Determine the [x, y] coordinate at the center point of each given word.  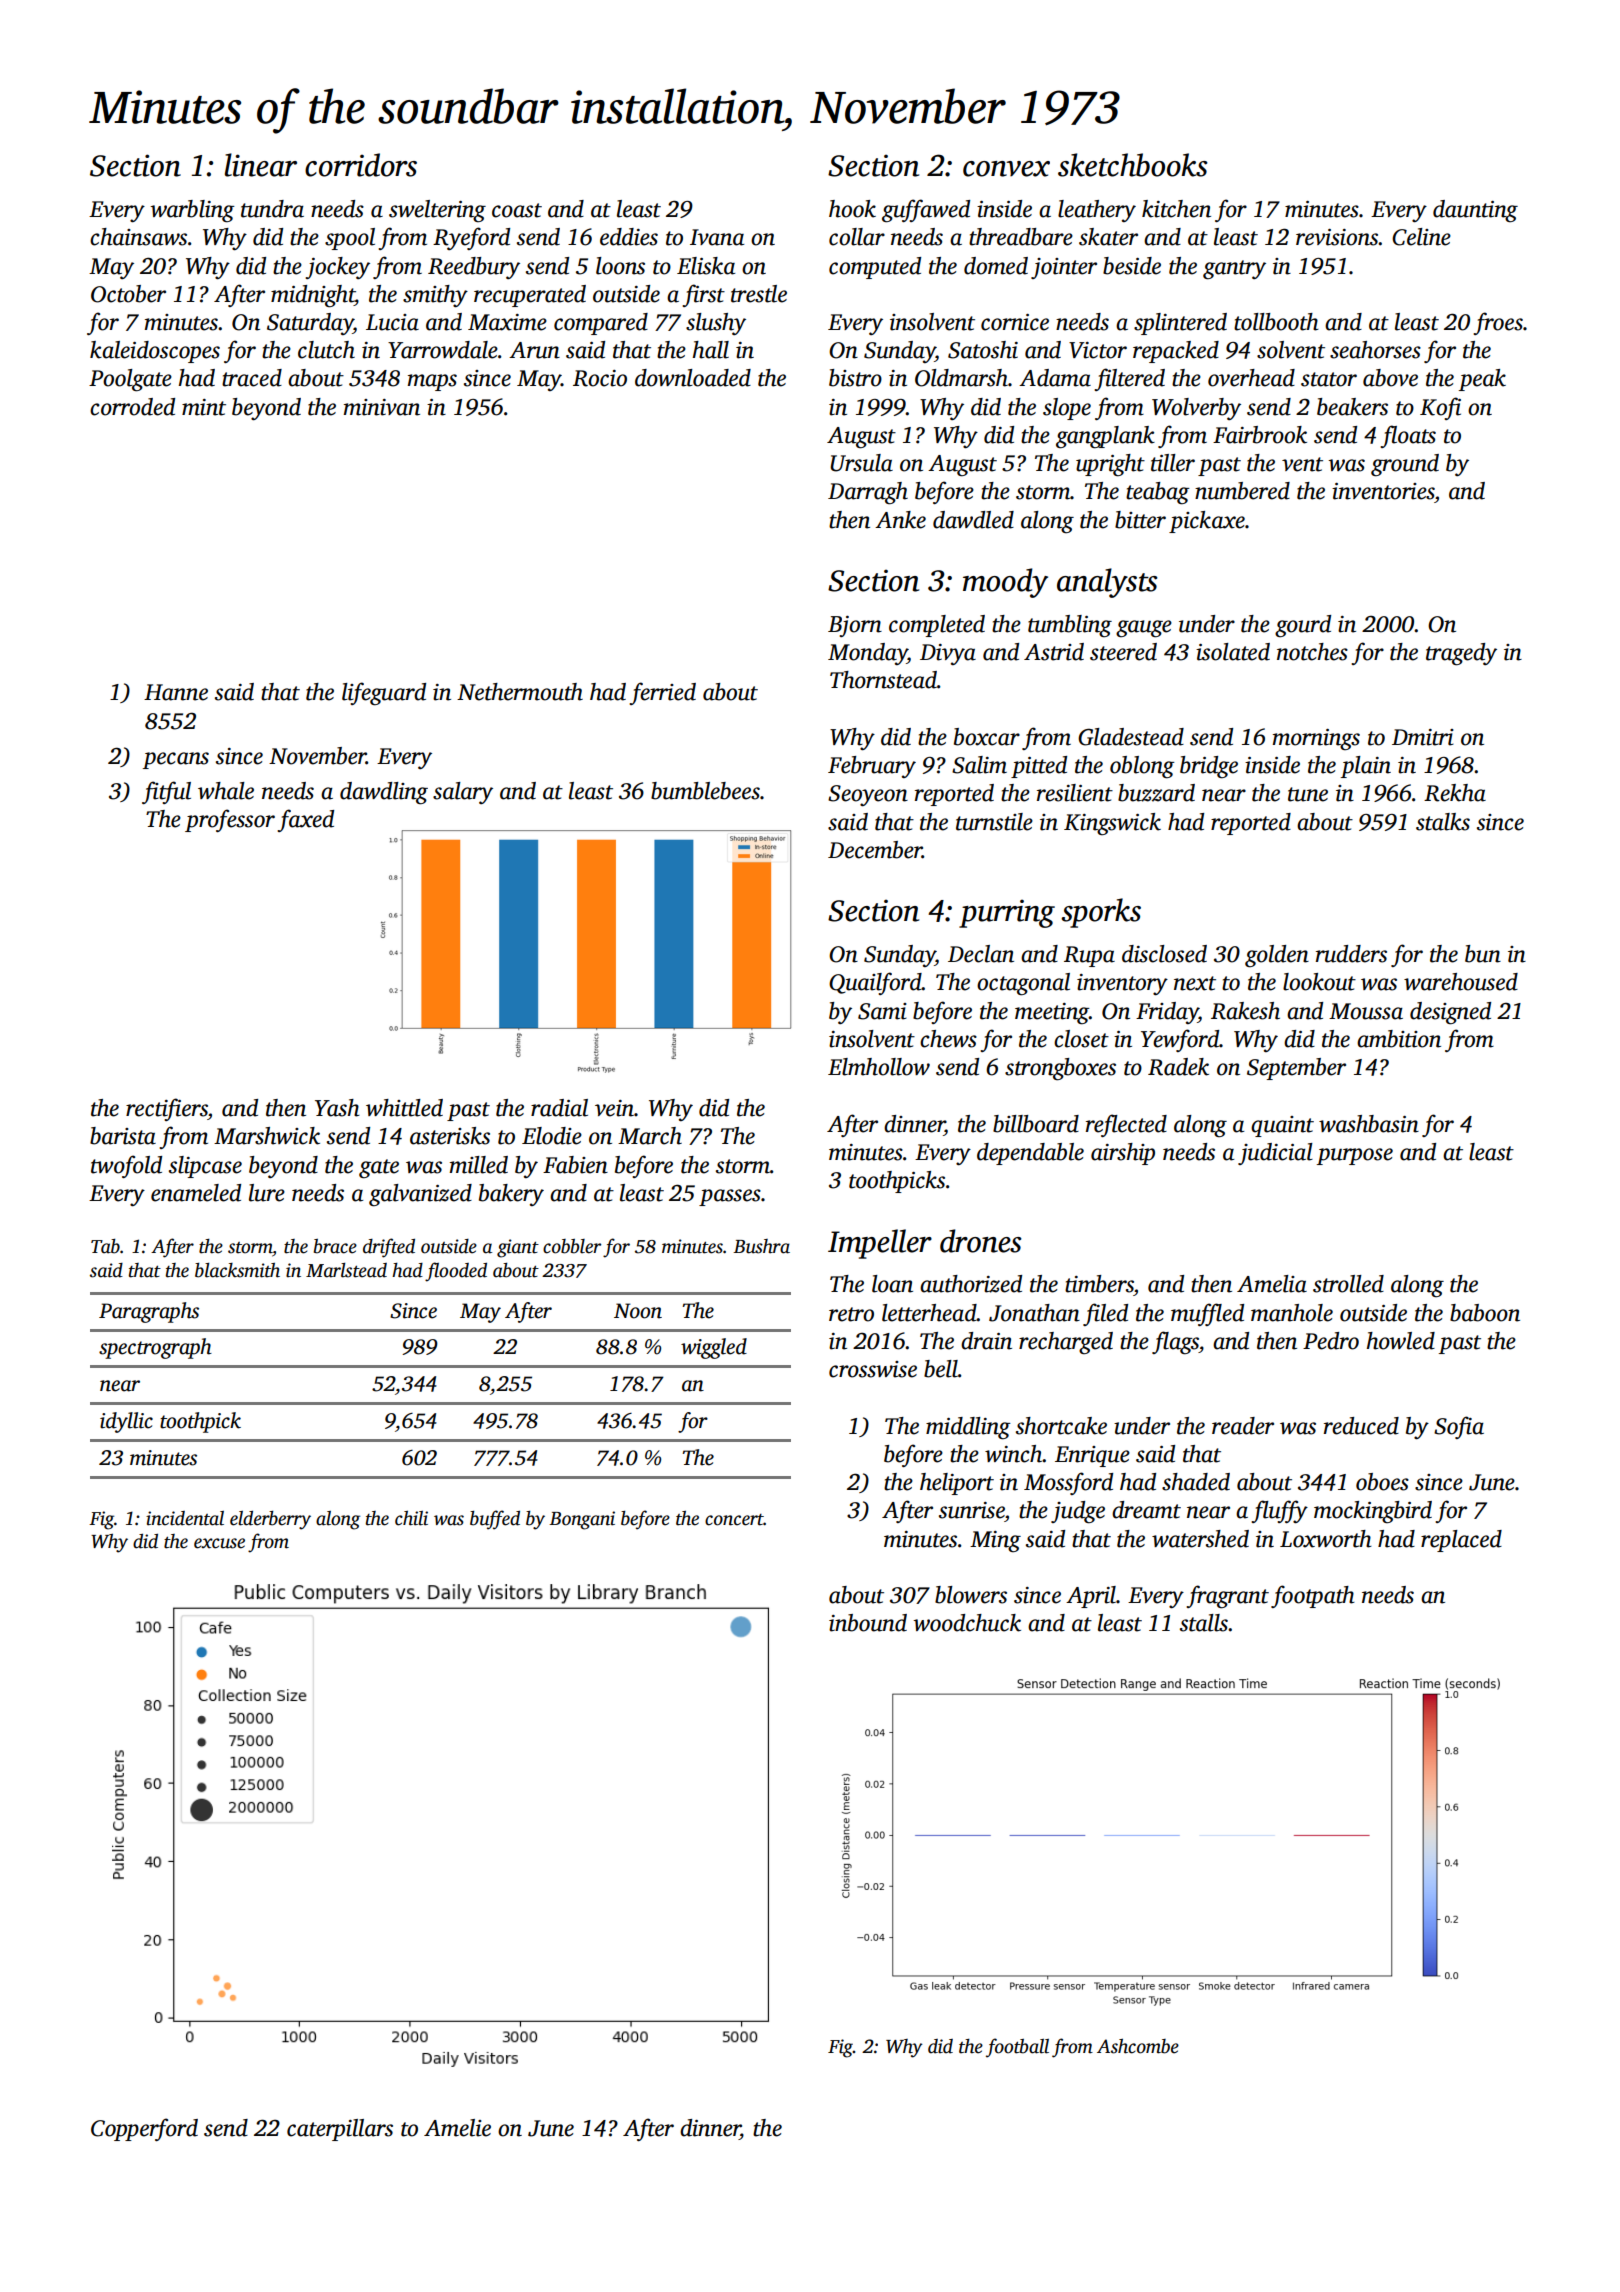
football [1017, 2048]
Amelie [457, 2128]
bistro [855, 378]
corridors [361, 165]
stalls [1204, 1623]
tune [1308, 794]
